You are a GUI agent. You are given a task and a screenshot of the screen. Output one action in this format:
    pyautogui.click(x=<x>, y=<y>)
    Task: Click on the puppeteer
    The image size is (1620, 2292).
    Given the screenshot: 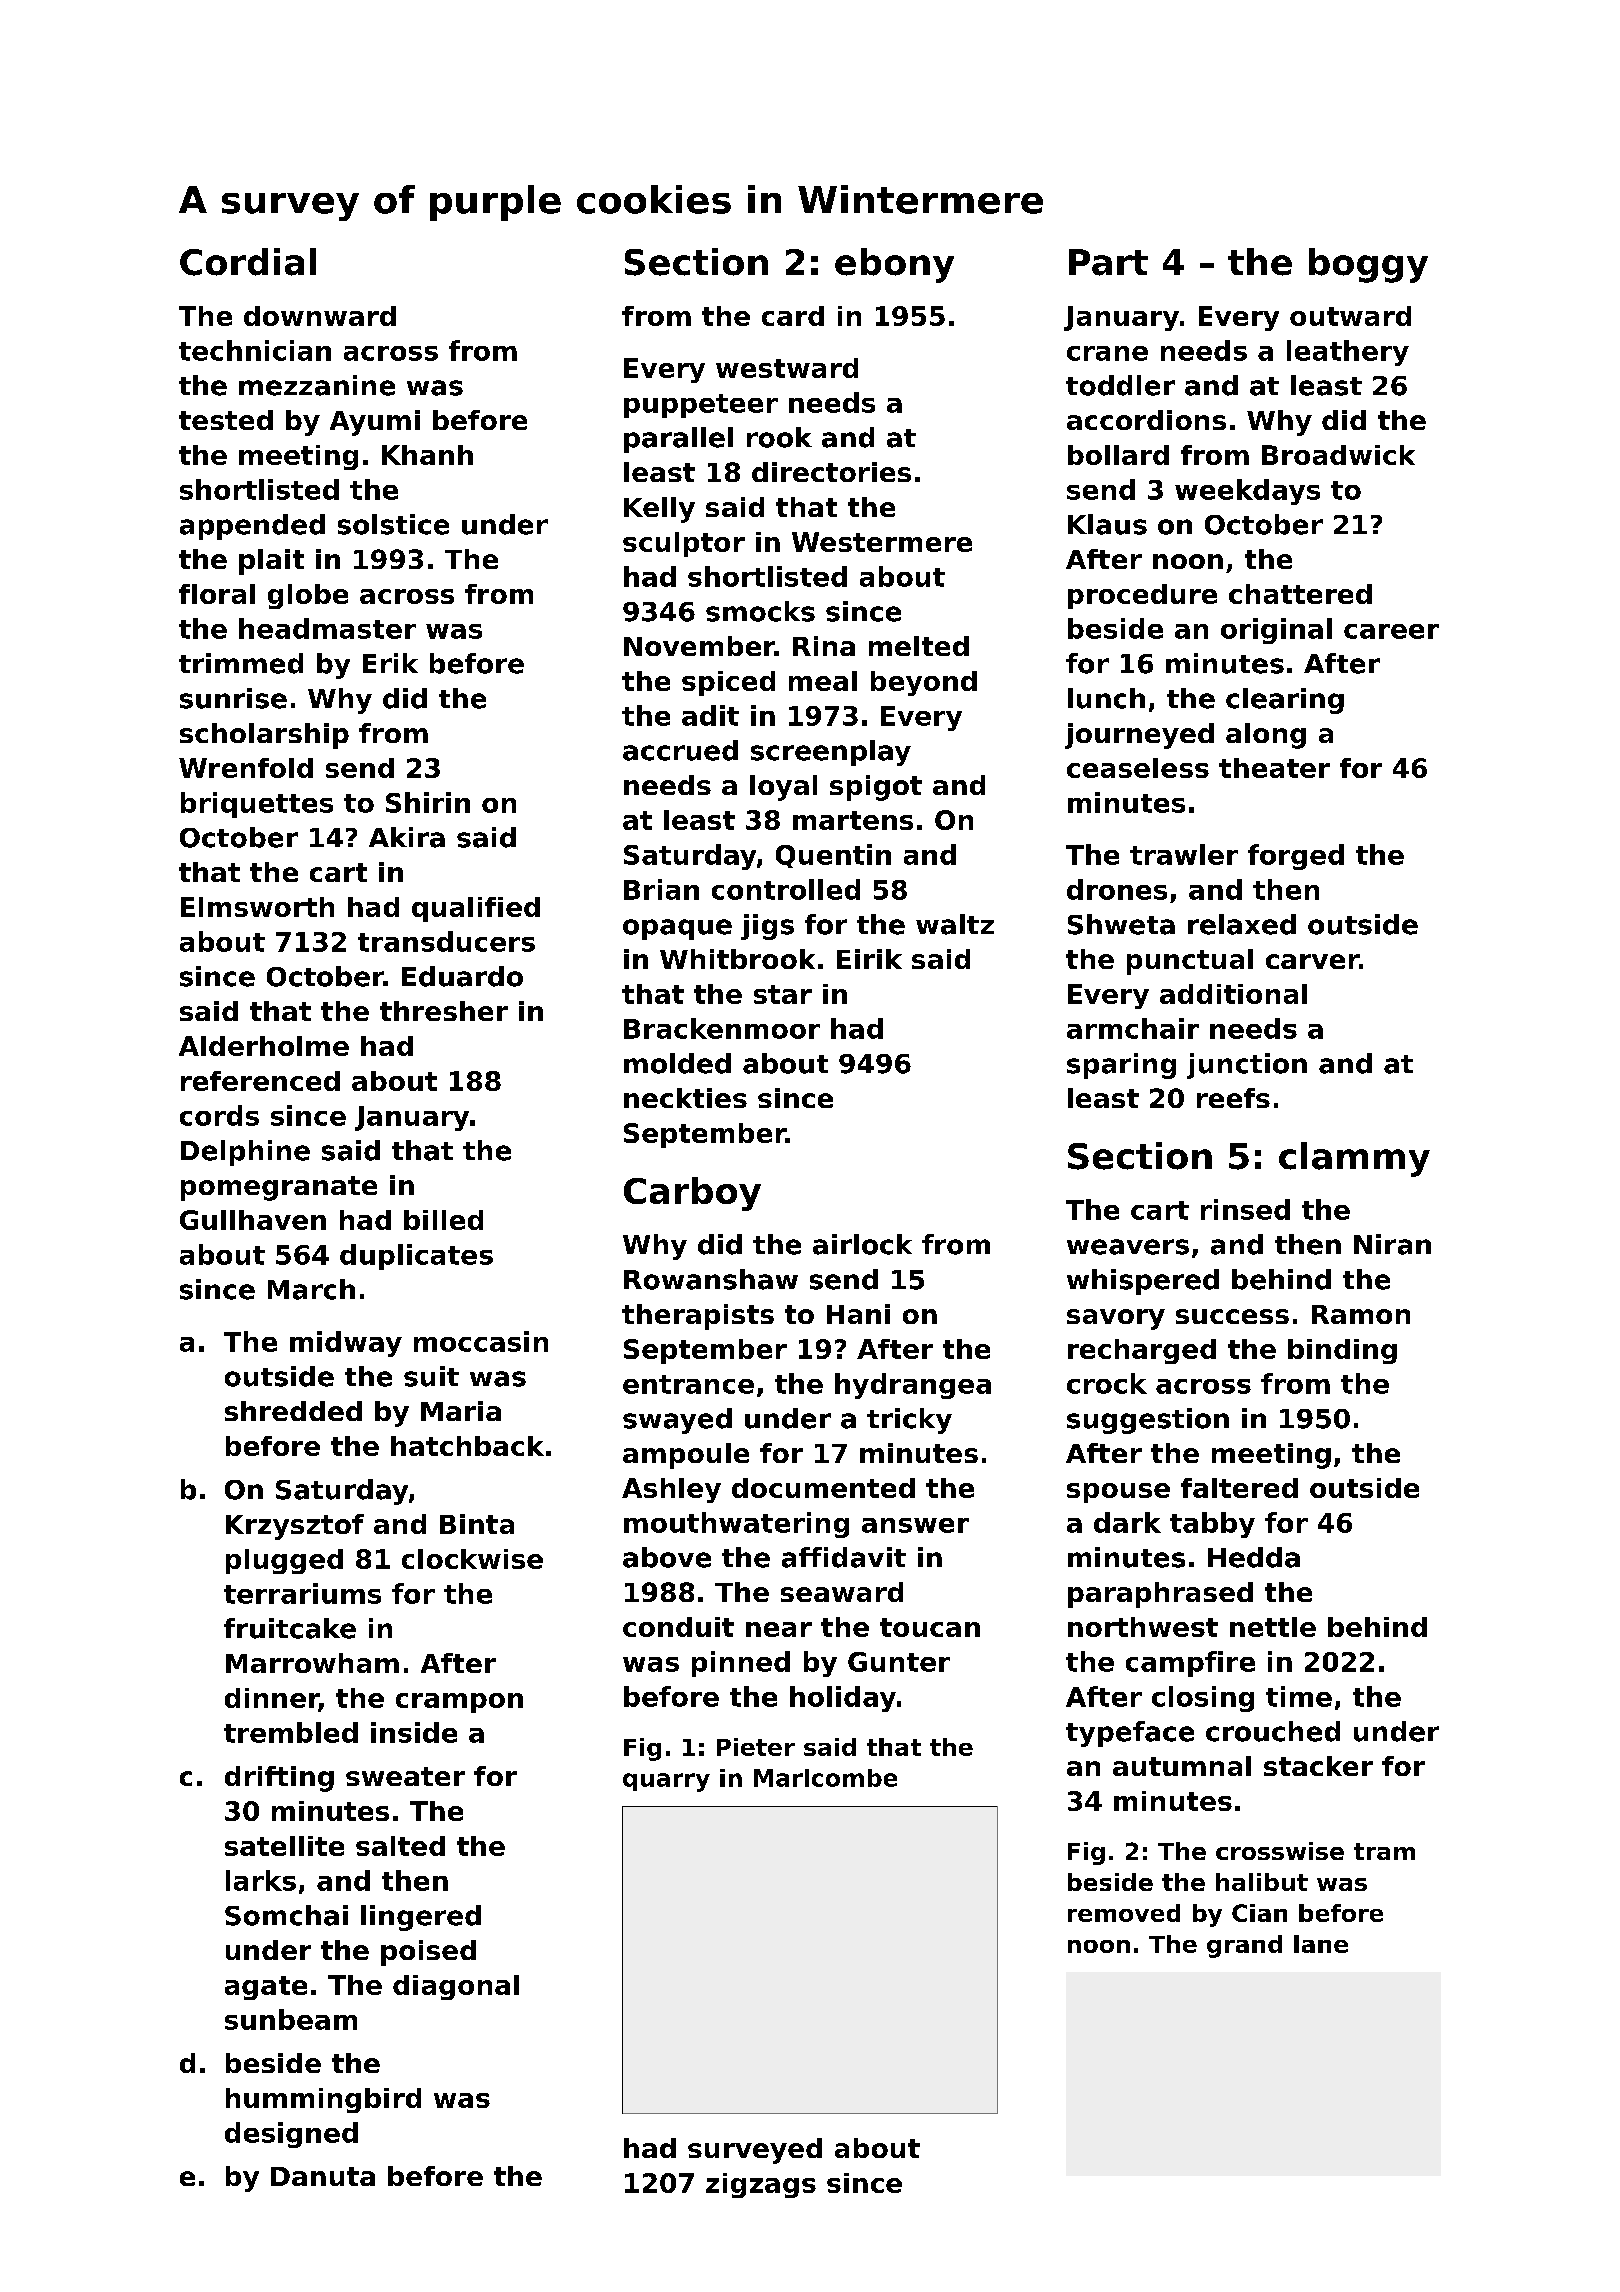 What is the action you would take?
    pyautogui.click(x=701, y=406)
